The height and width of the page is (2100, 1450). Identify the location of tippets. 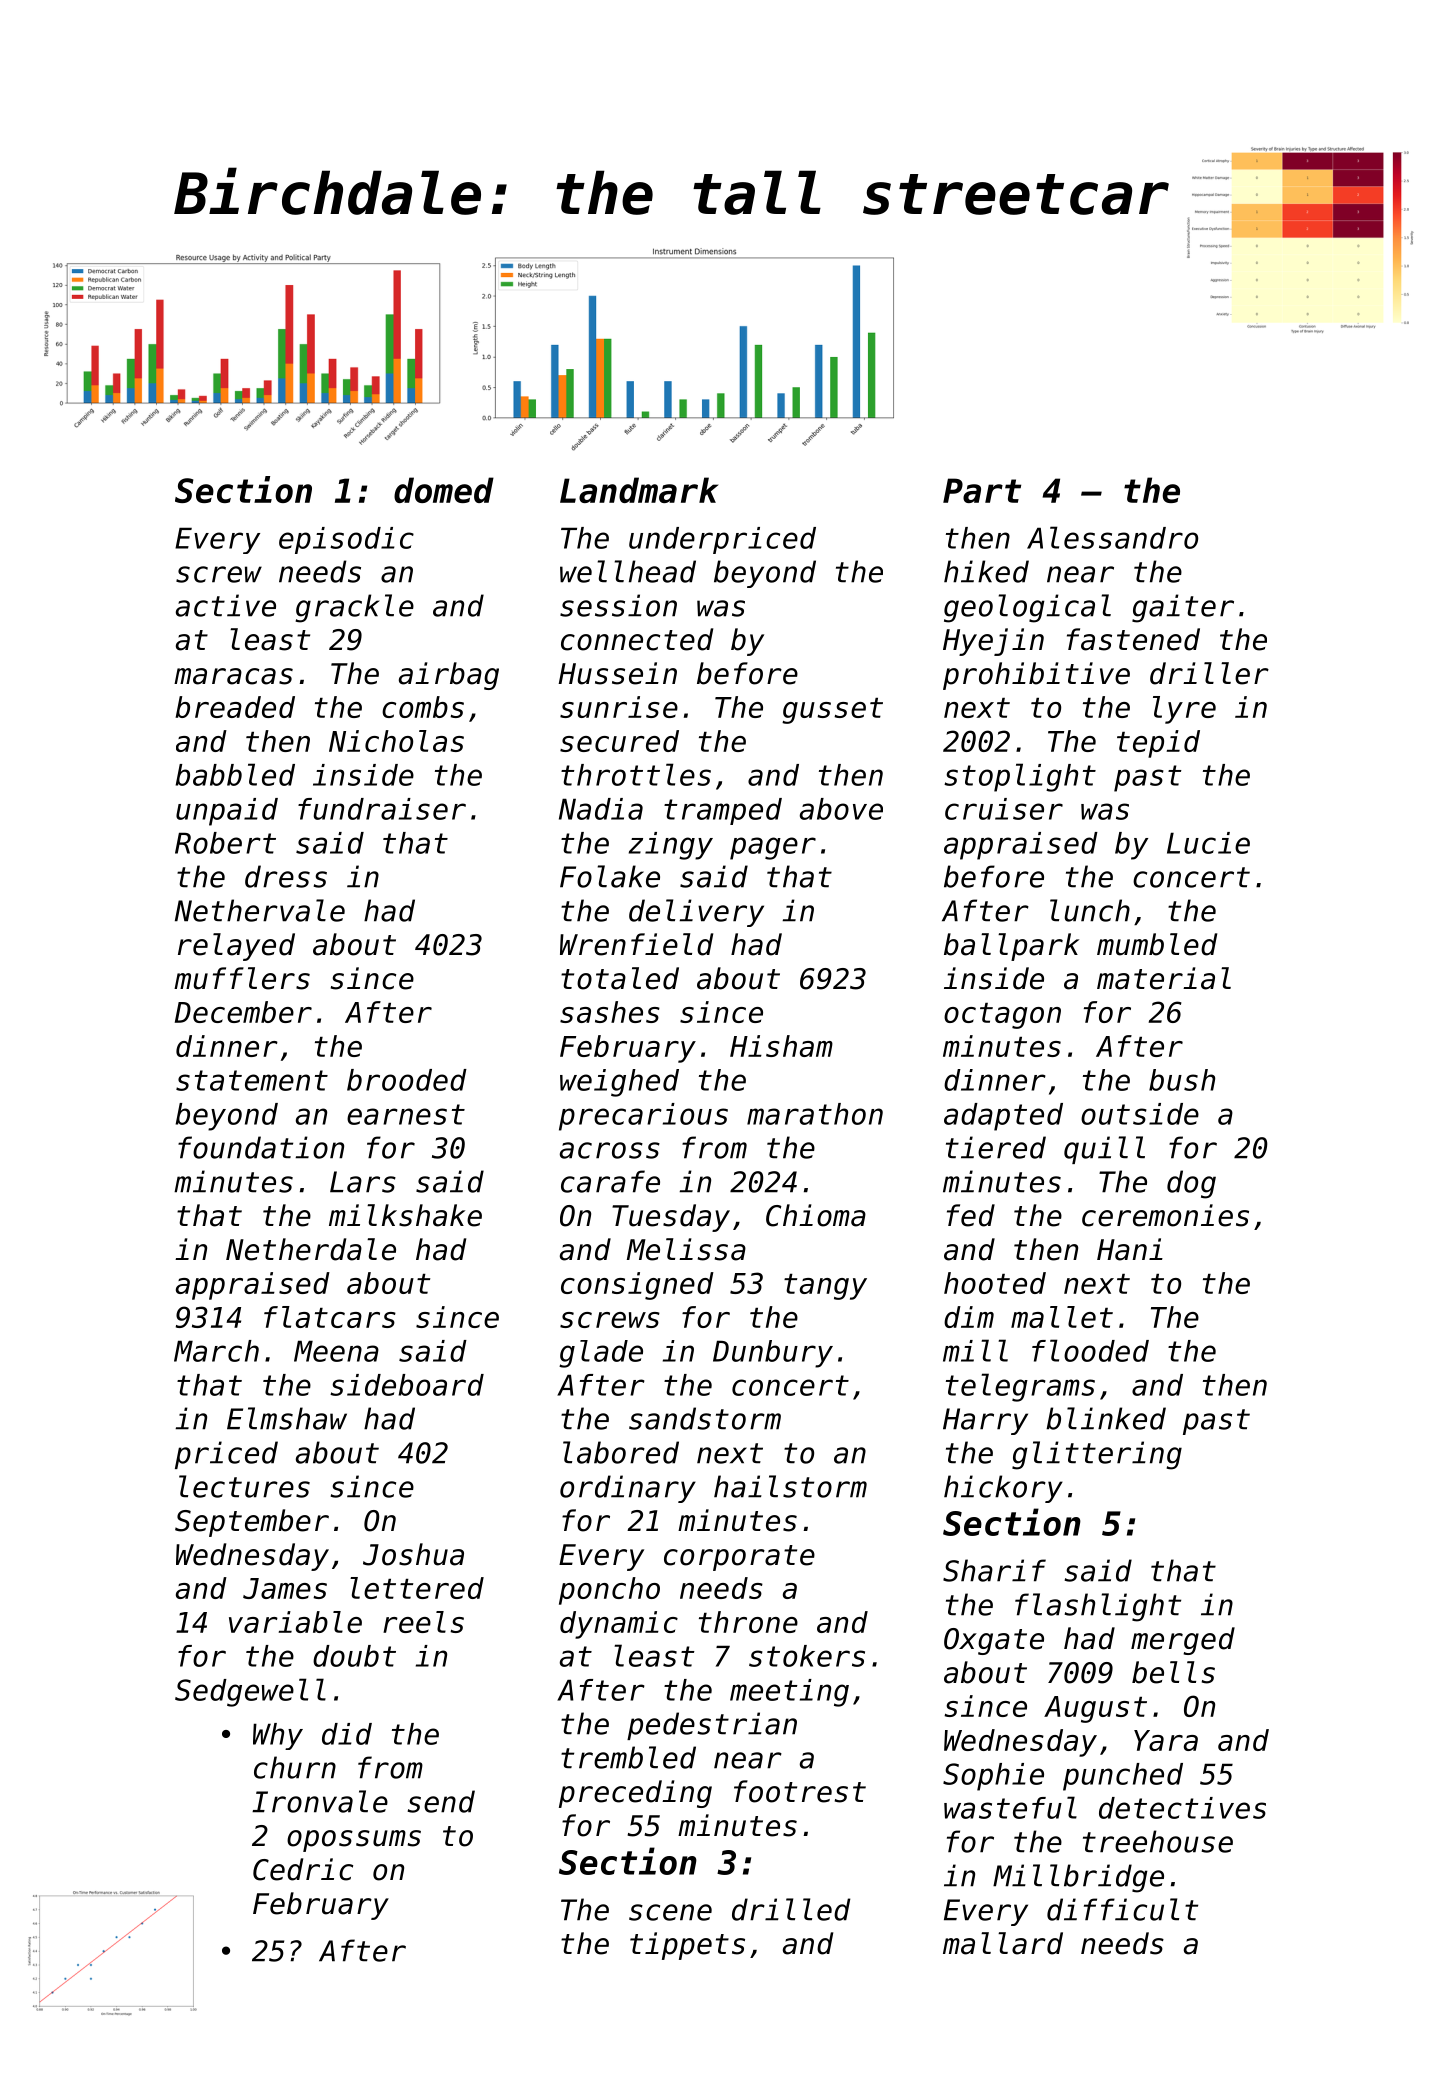
(687, 1946).
